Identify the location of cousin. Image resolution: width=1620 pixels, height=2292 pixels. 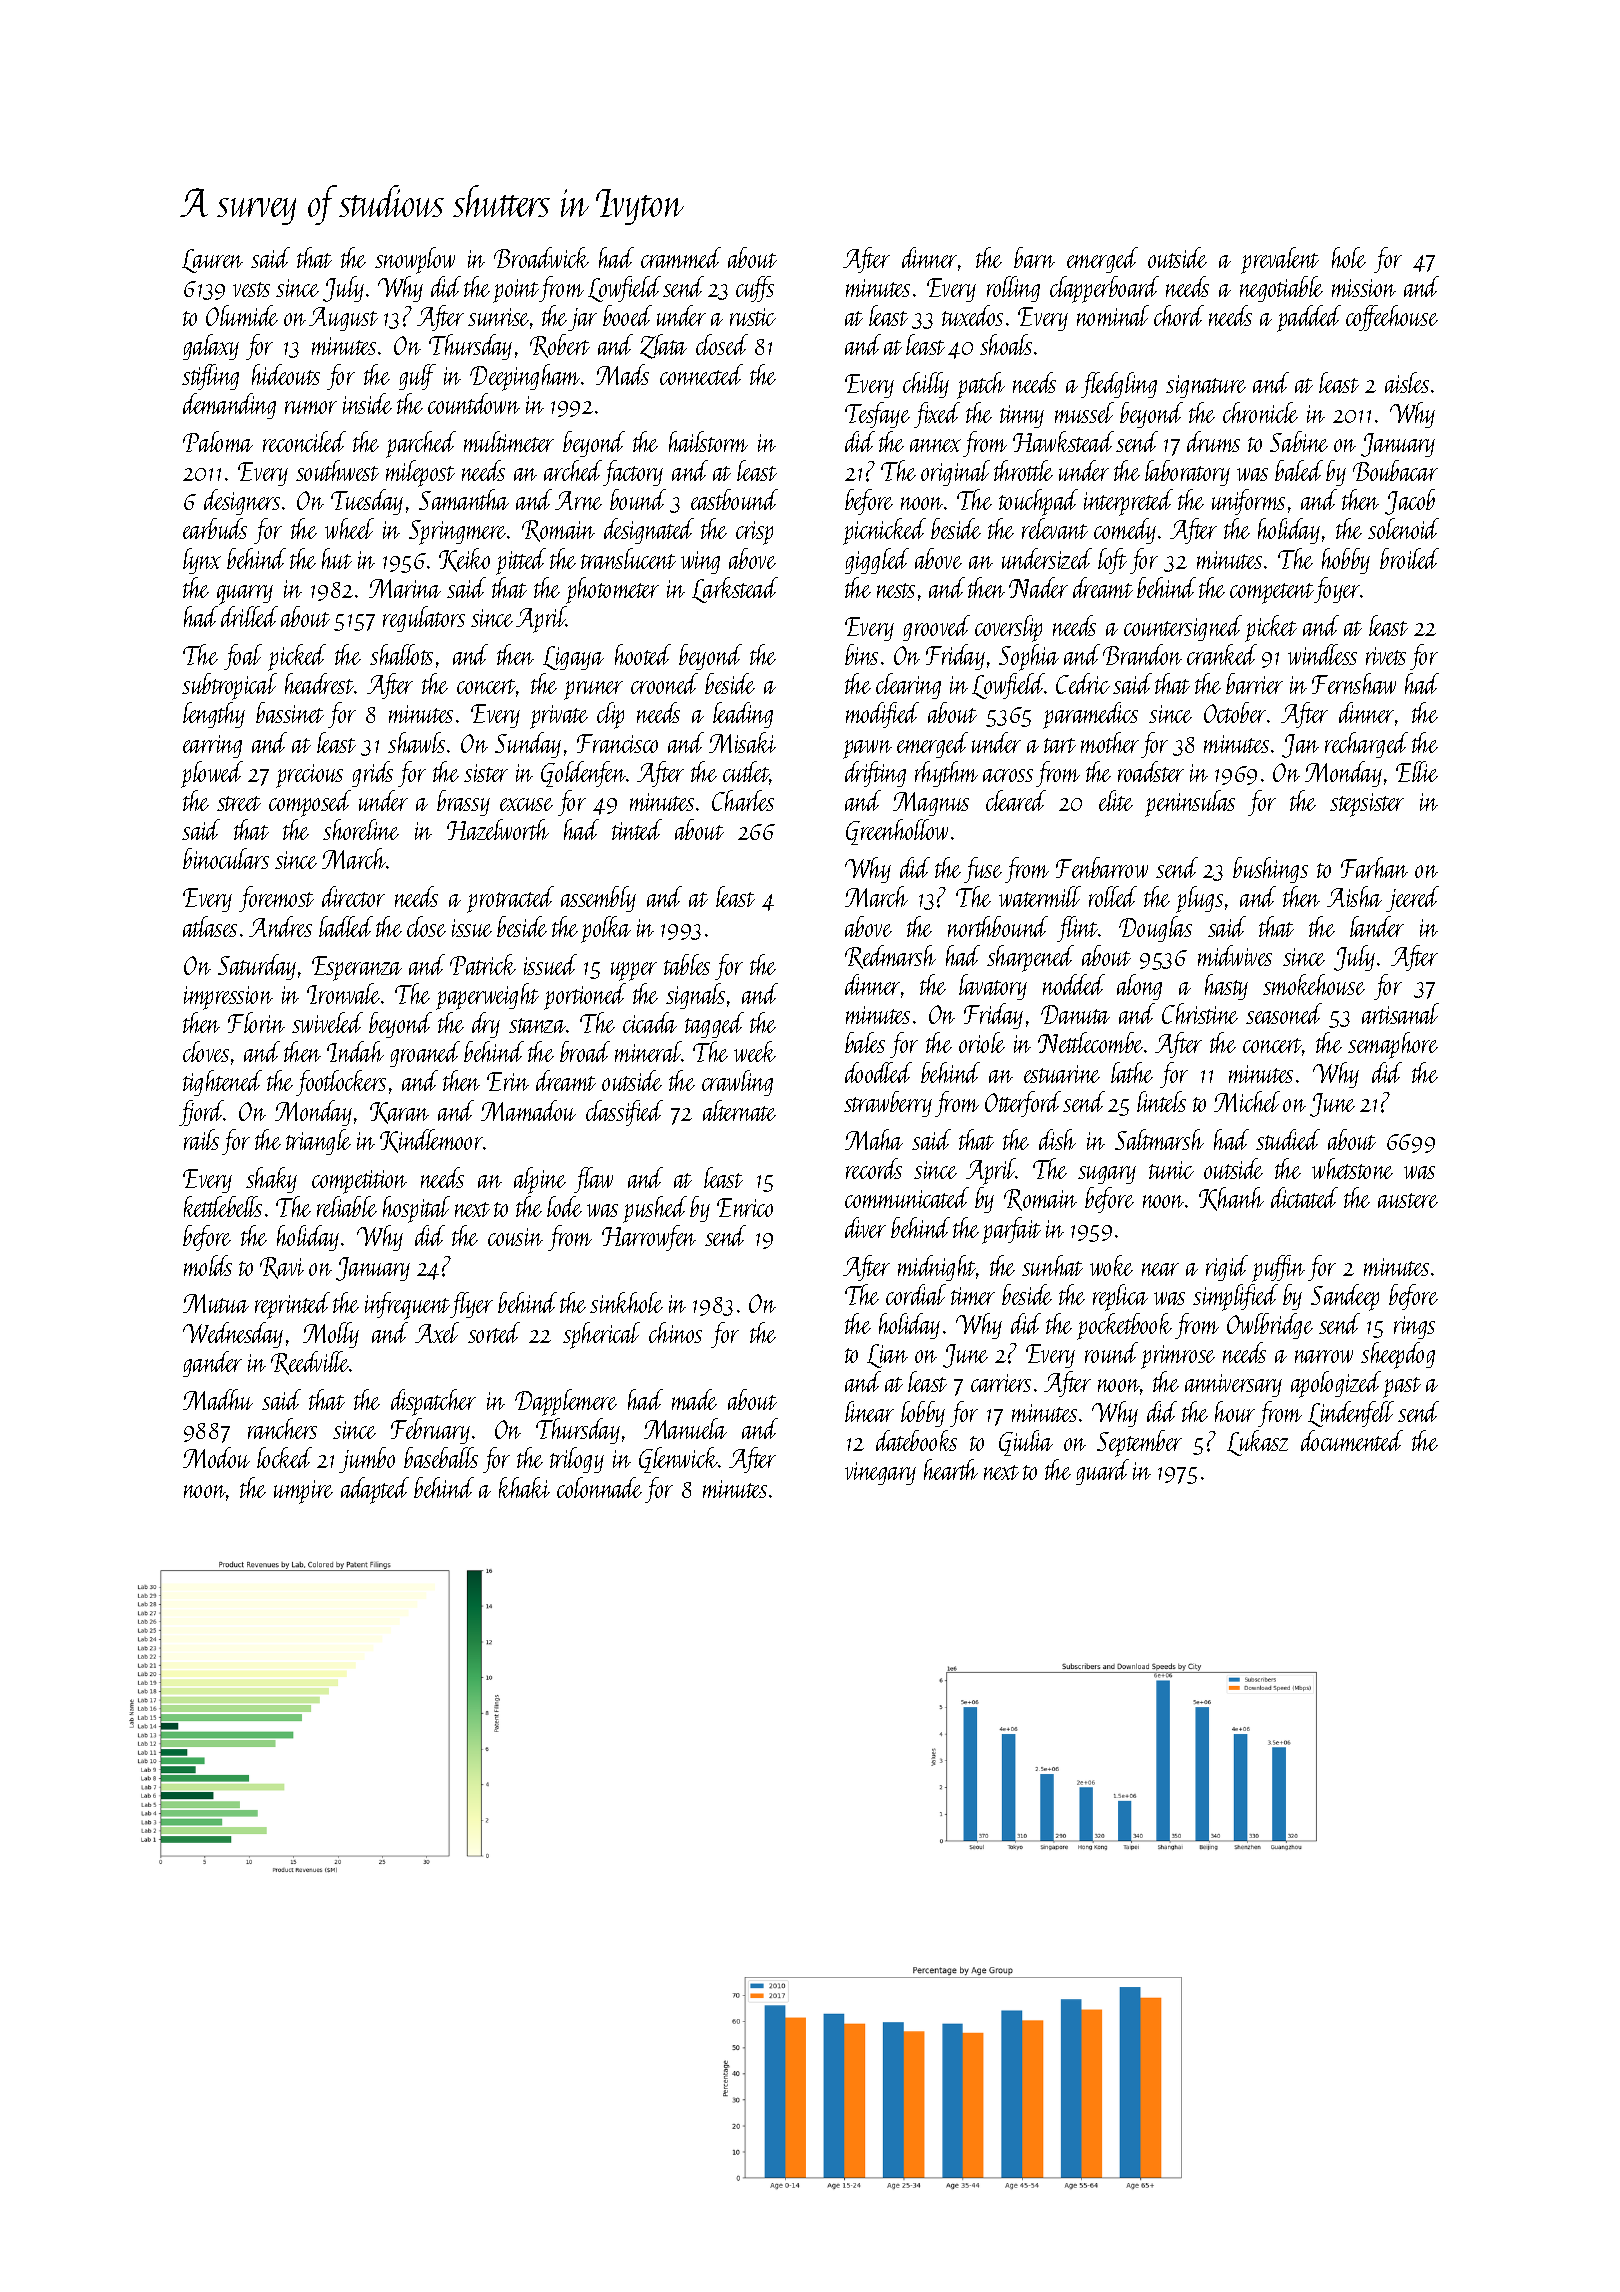
(515, 1237).
